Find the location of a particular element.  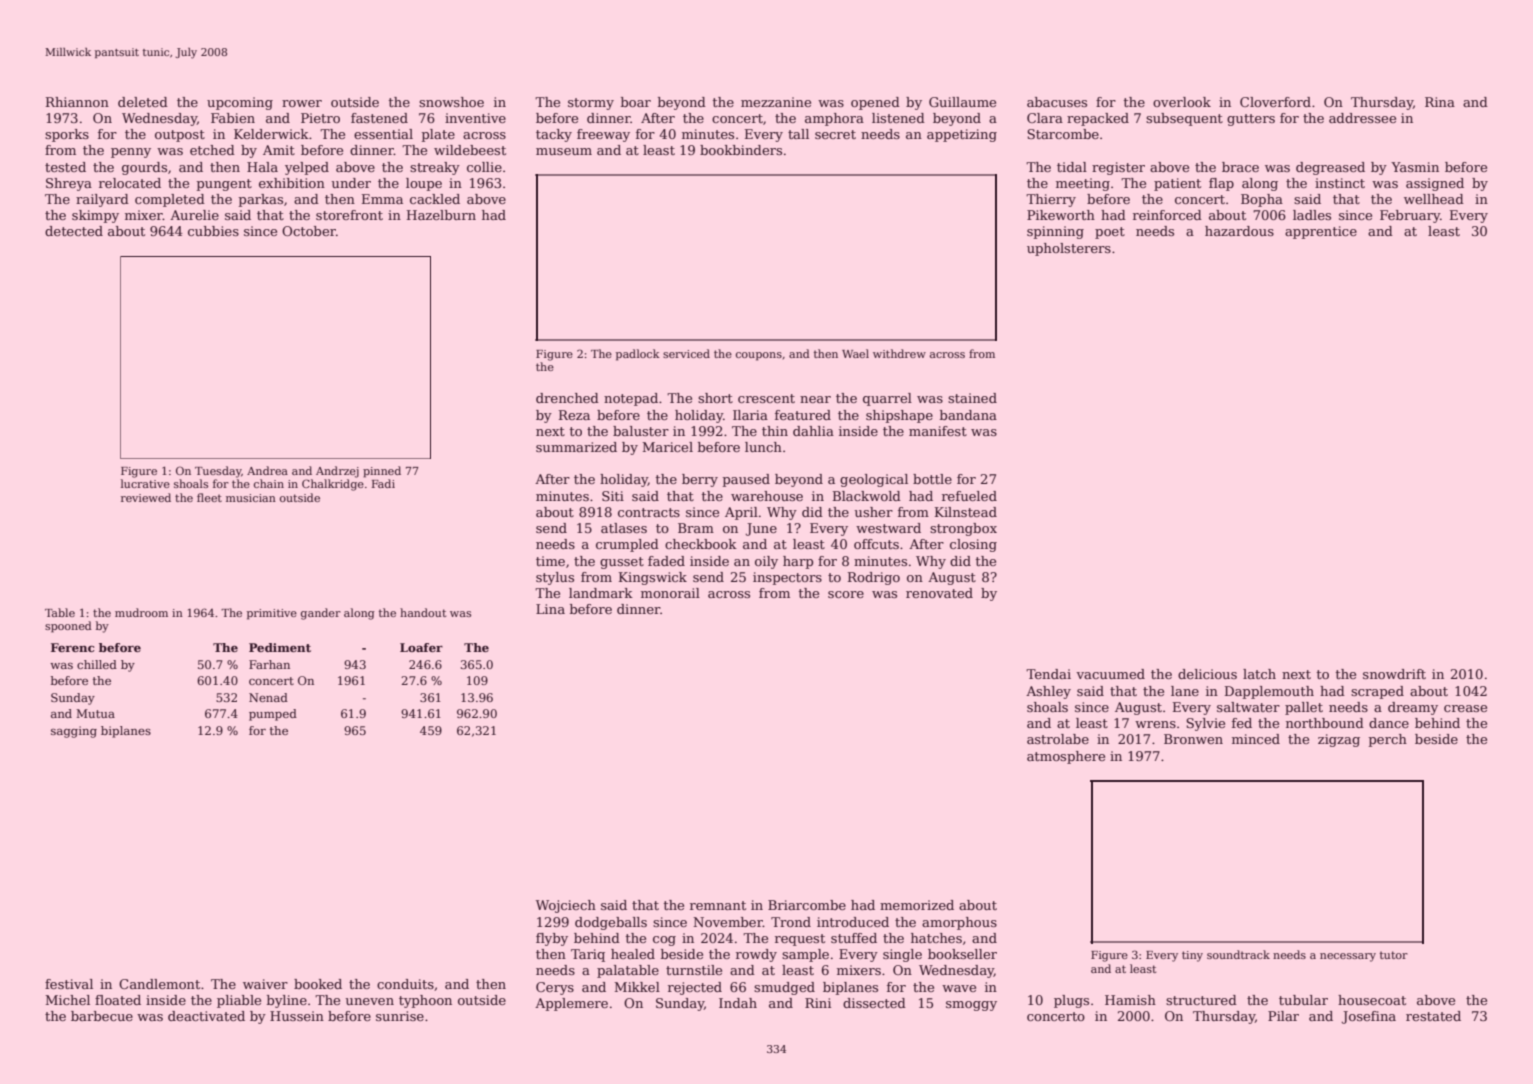

stained is located at coordinates (972, 398).
